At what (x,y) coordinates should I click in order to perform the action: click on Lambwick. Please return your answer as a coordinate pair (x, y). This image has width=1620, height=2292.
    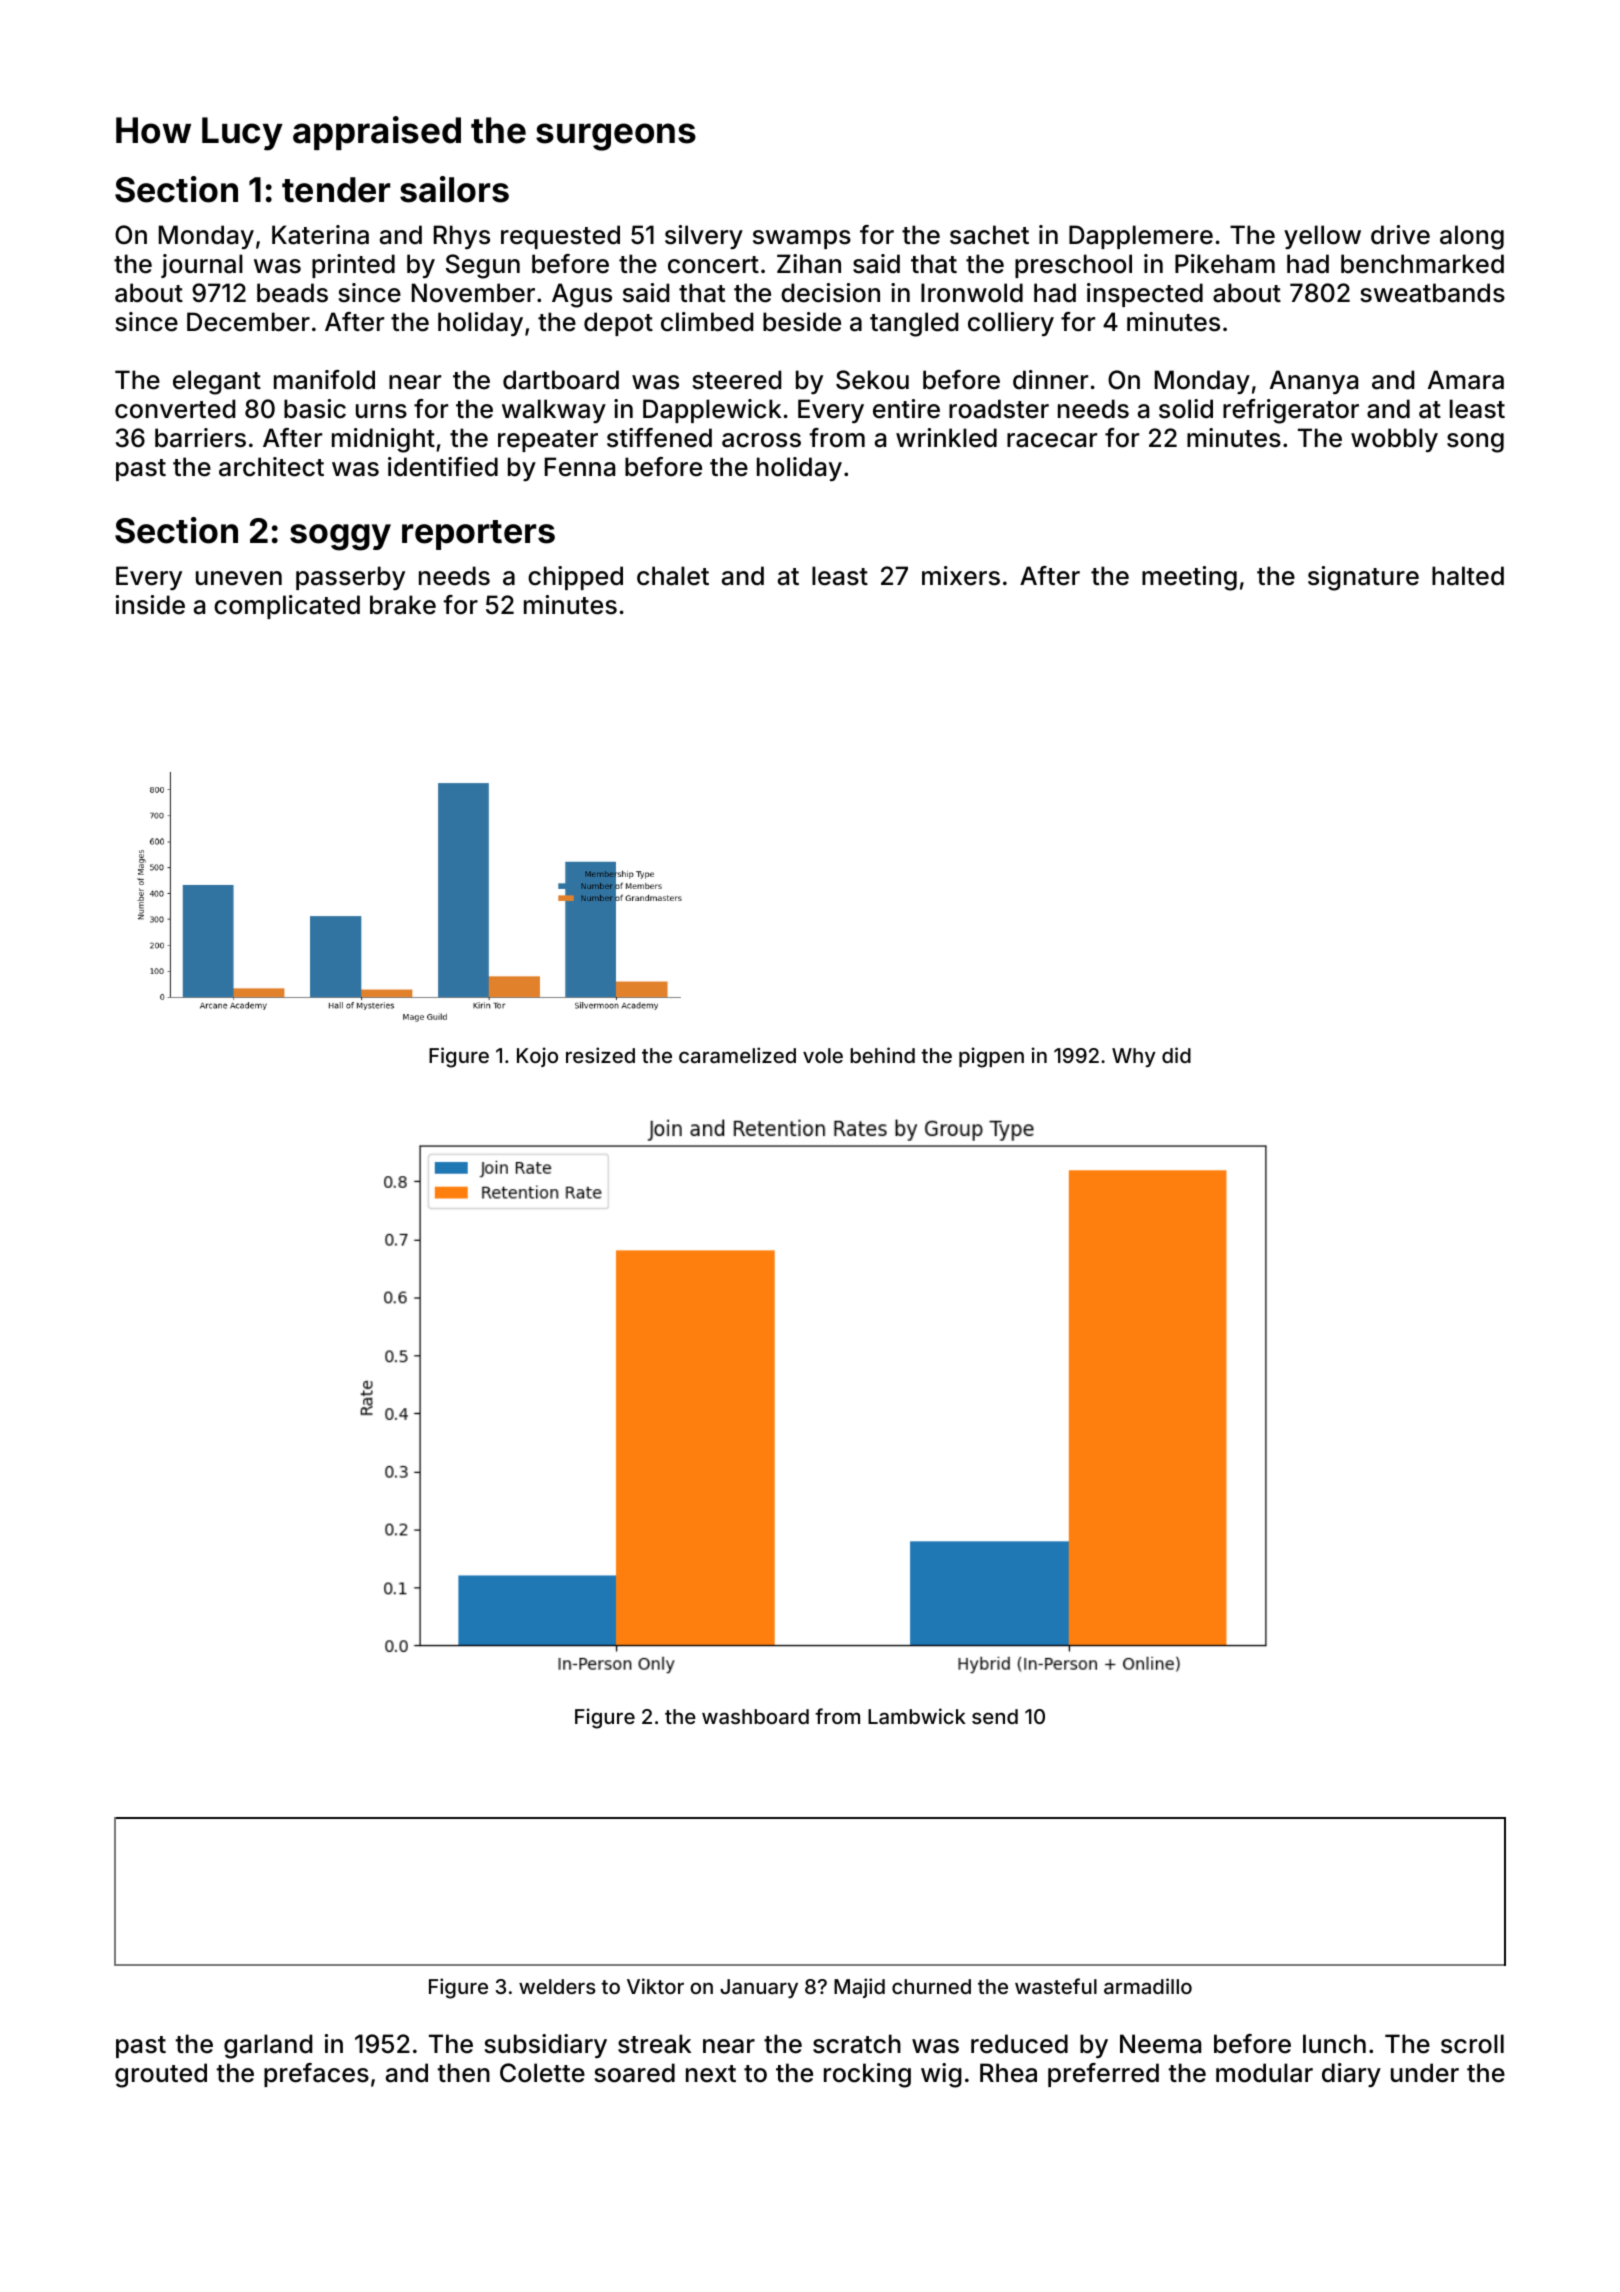
    Looking at the image, I should click on (917, 1716).
